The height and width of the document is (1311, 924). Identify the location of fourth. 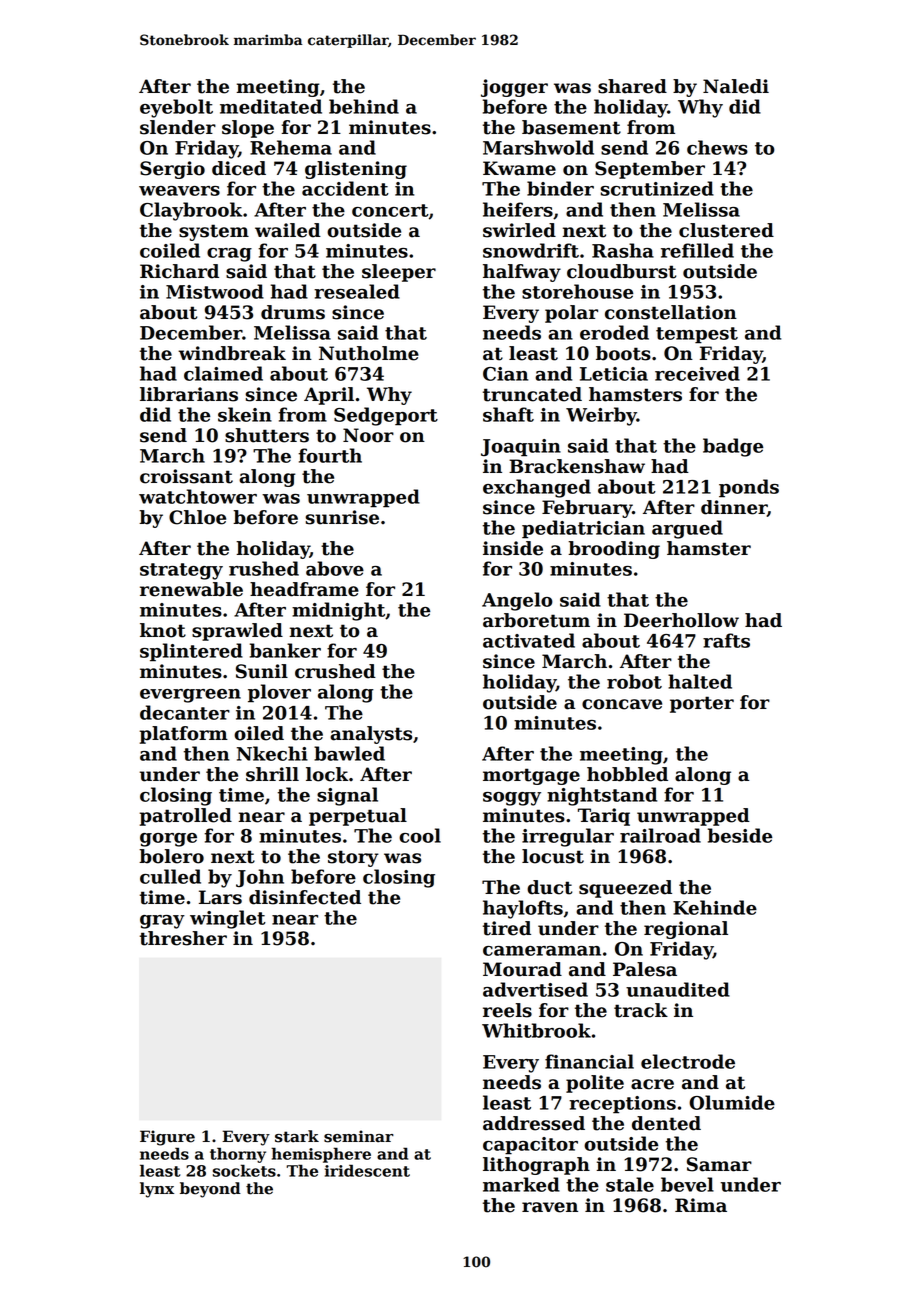
(330, 455).
